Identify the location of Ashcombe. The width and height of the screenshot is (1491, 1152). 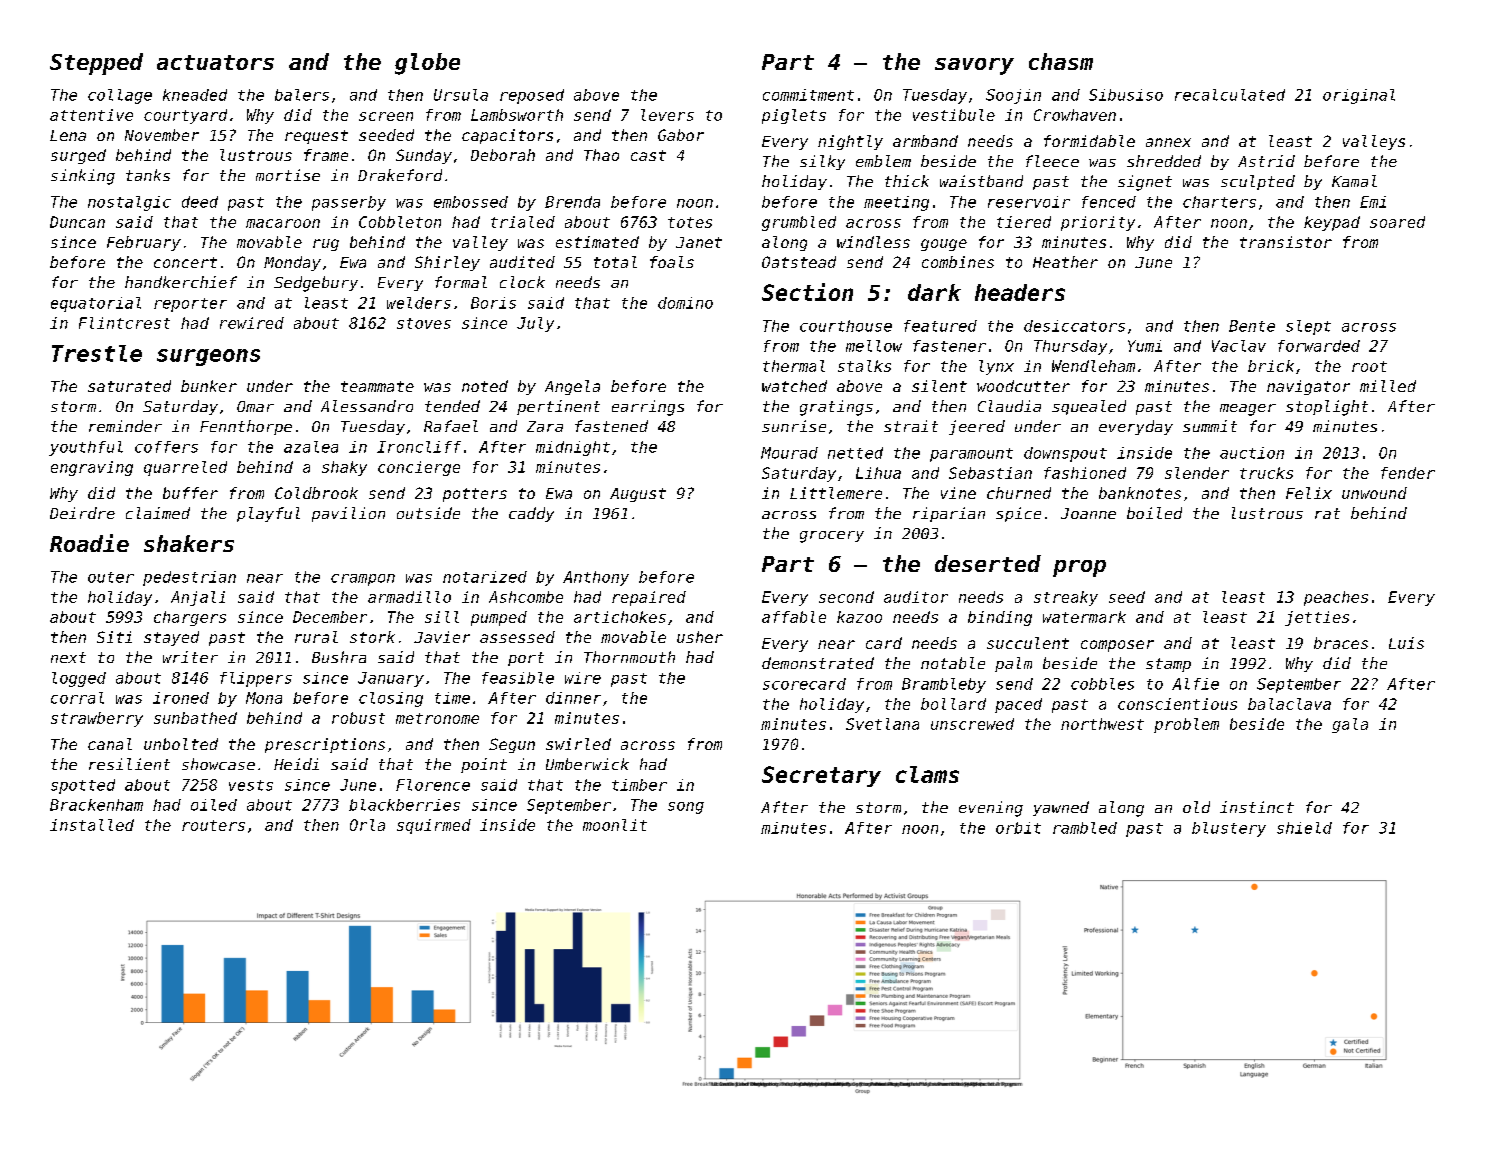
(526, 597).
